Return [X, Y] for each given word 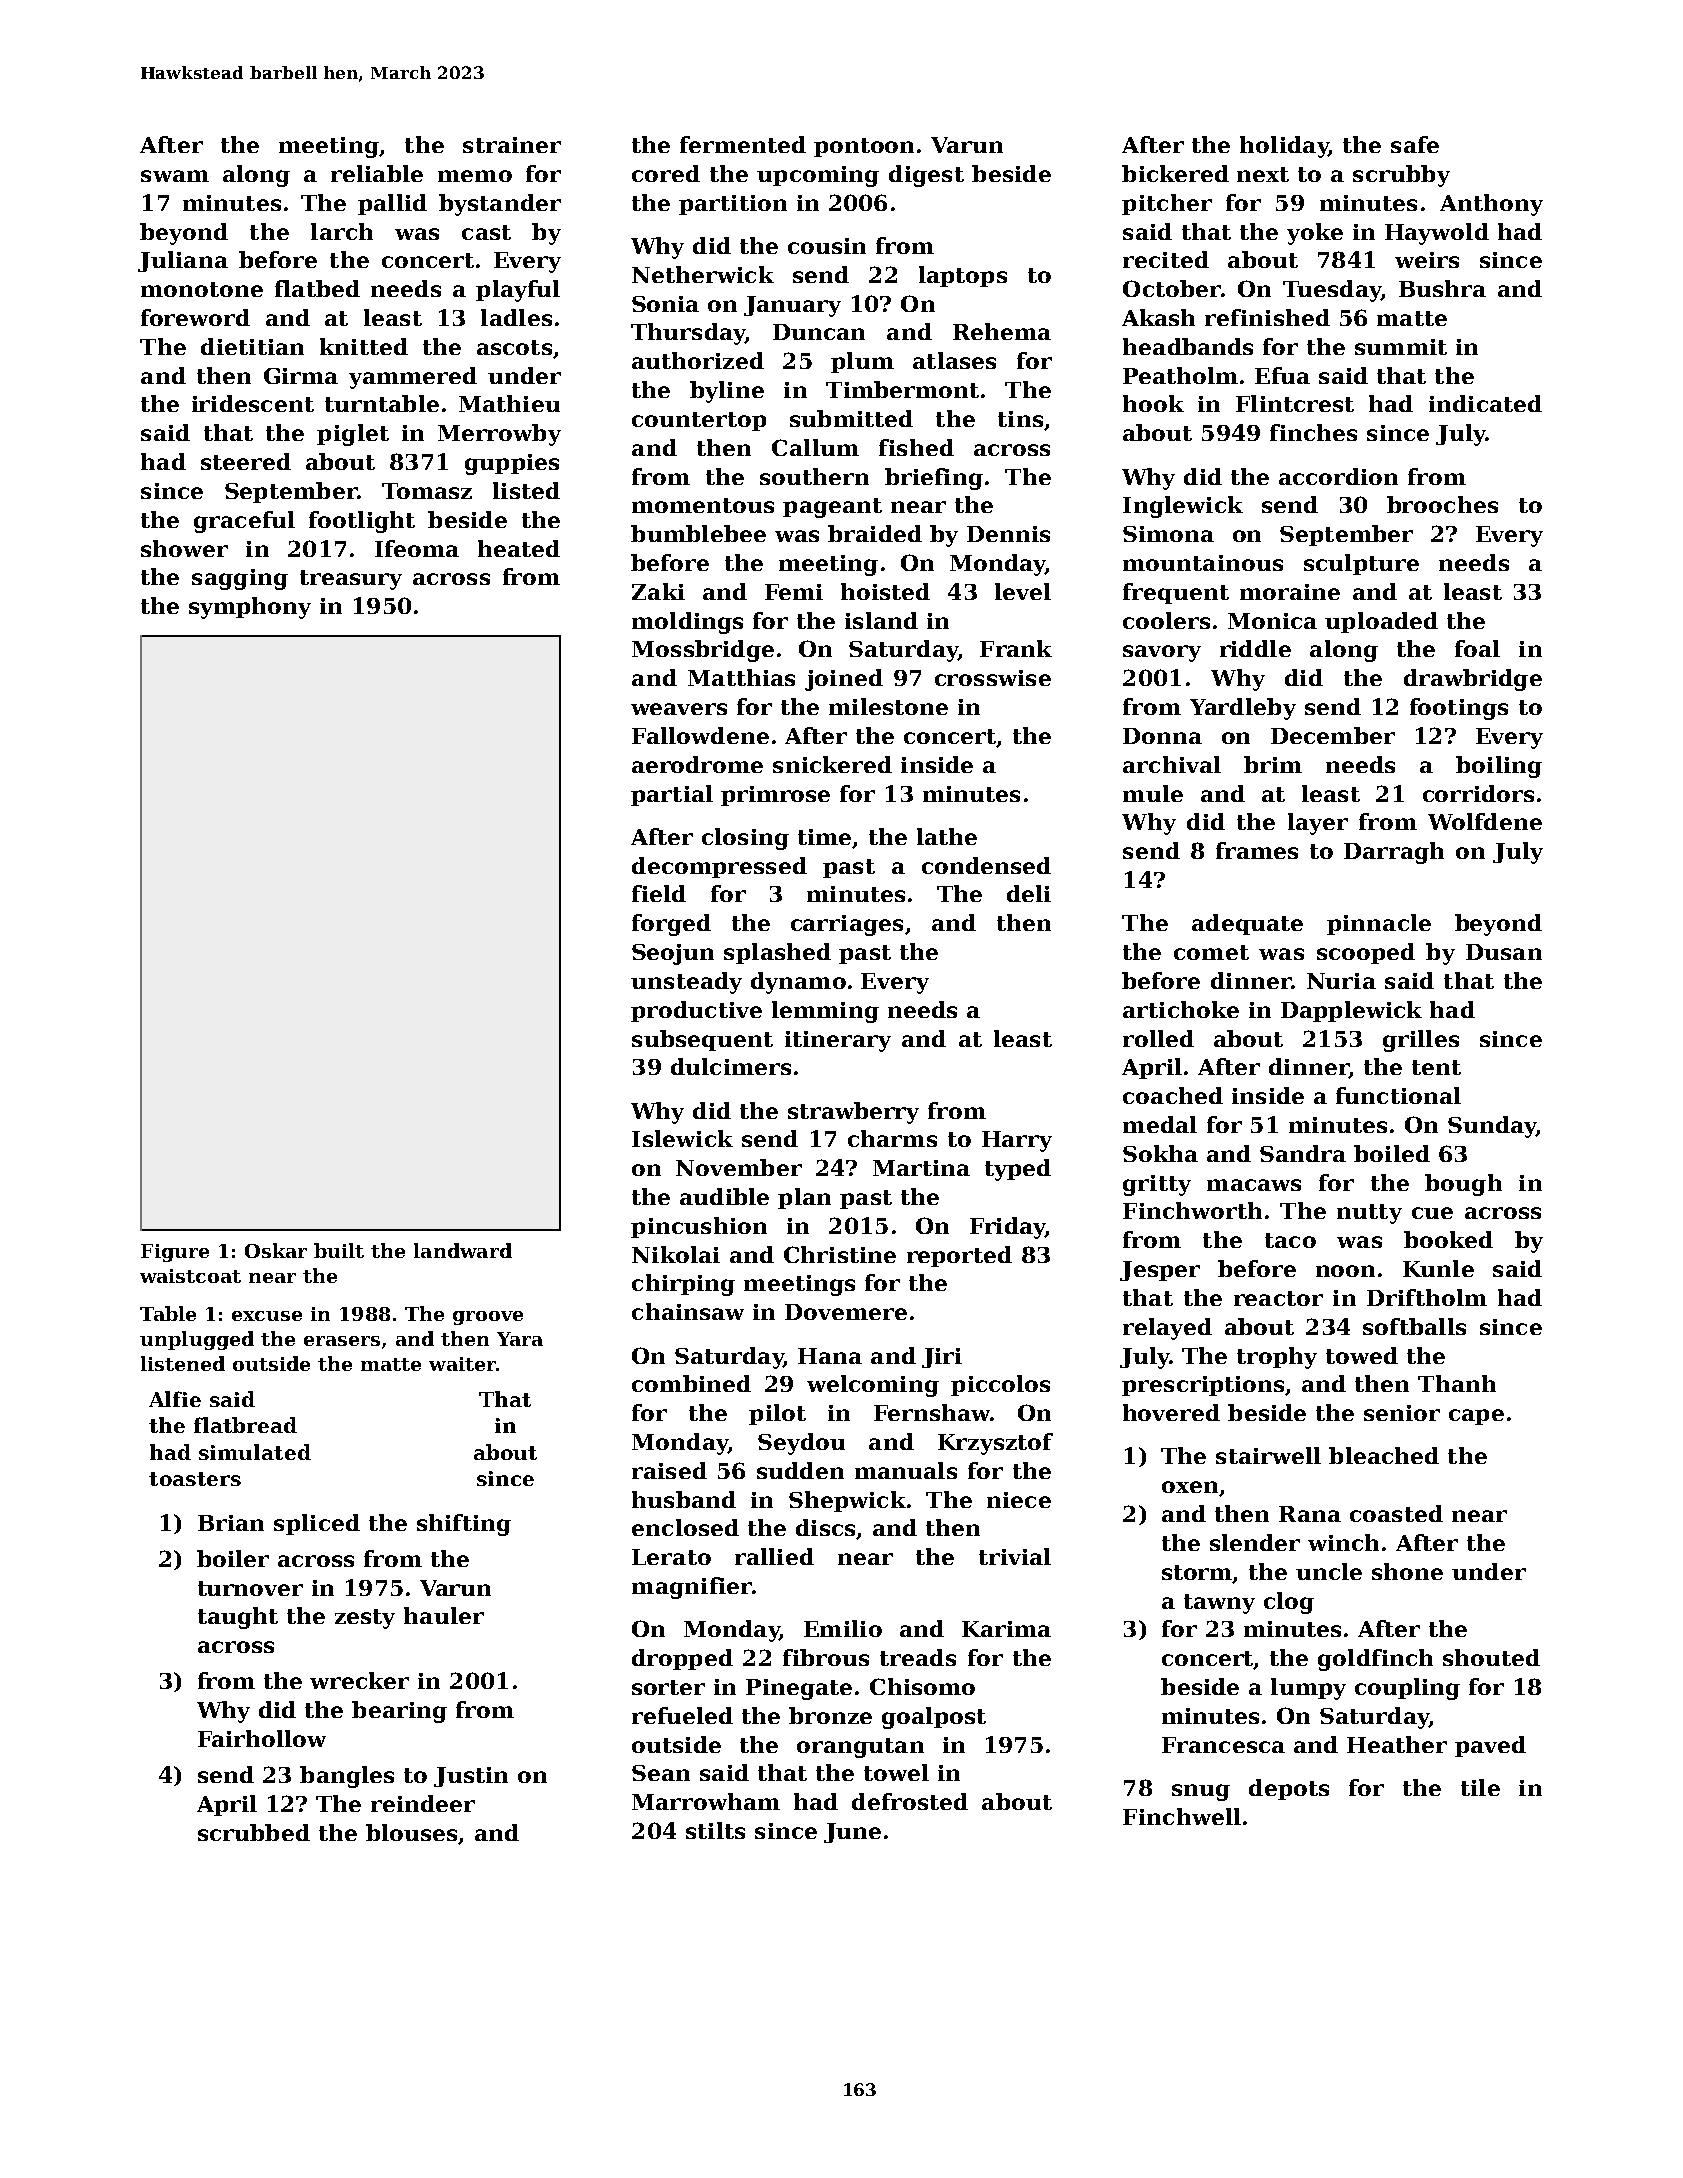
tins [1020, 419]
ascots [514, 347]
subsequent [702, 1040]
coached [1173, 1095]
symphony [250, 608]
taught [238, 1618]
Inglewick [1183, 507]
